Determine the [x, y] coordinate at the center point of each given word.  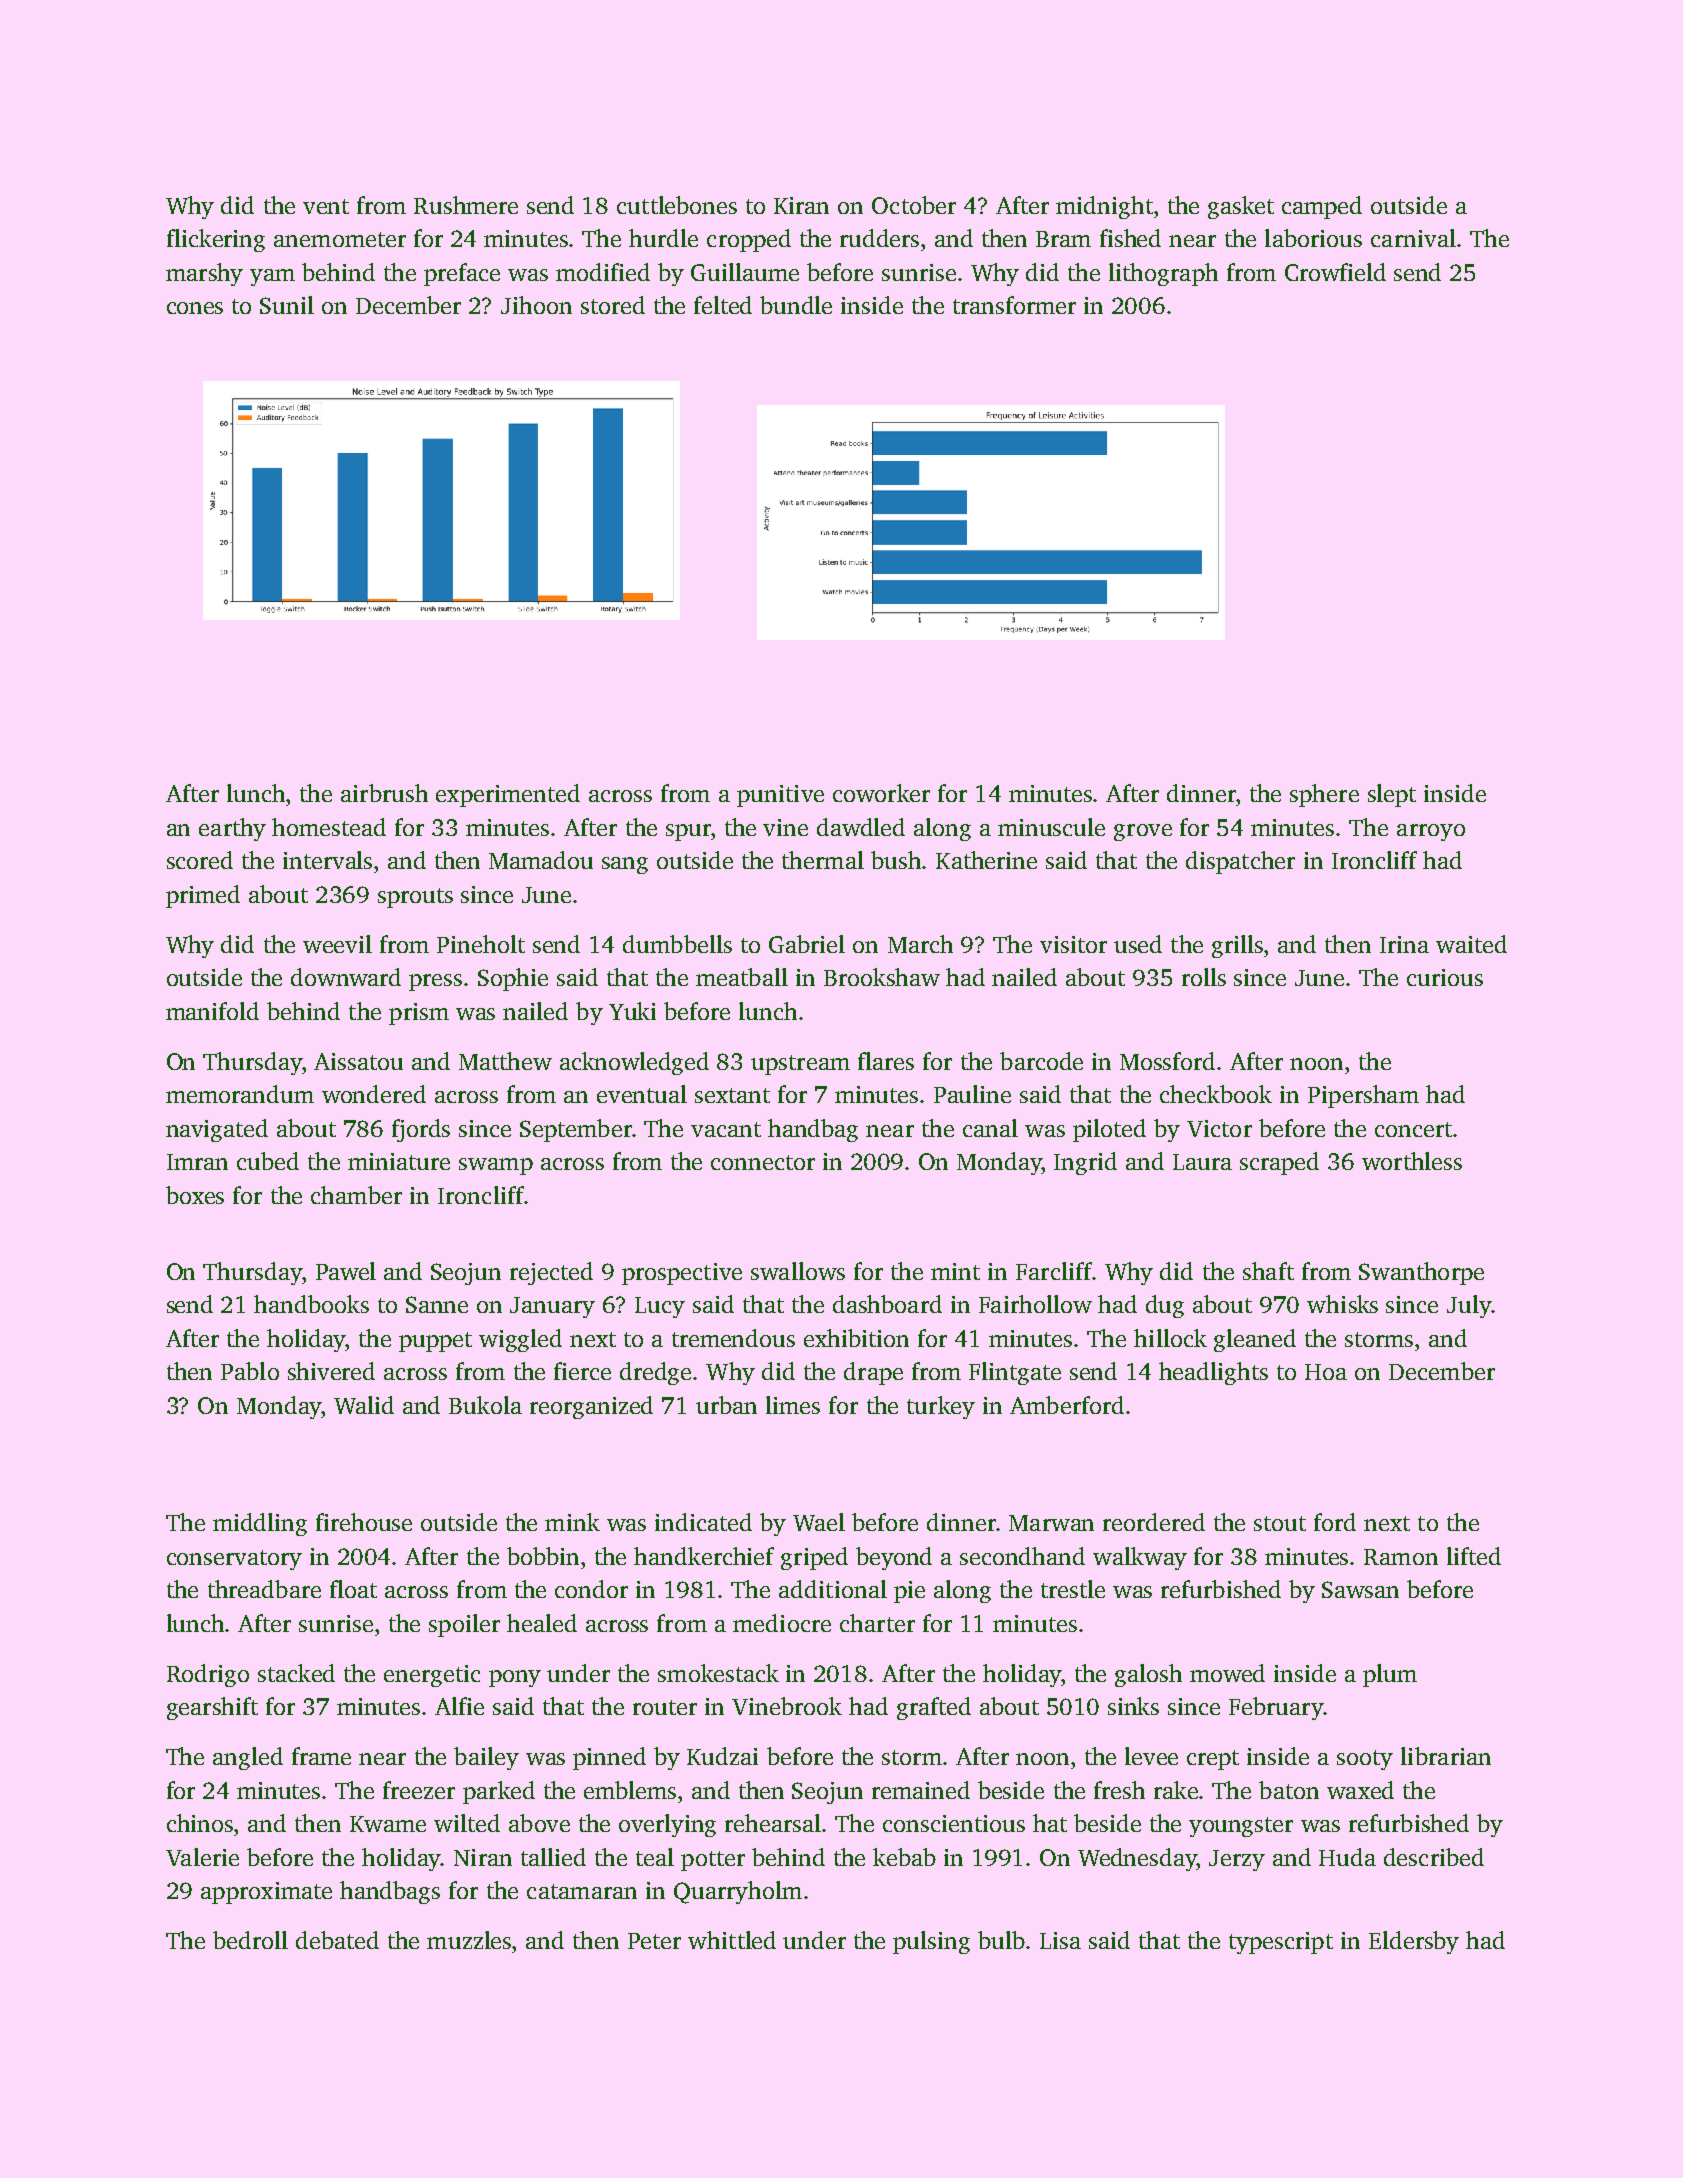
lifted [1474, 1556]
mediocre [782, 1623]
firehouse [364, 1522]
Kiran [801, 205]
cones [195, 308]
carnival [1413, 238]
